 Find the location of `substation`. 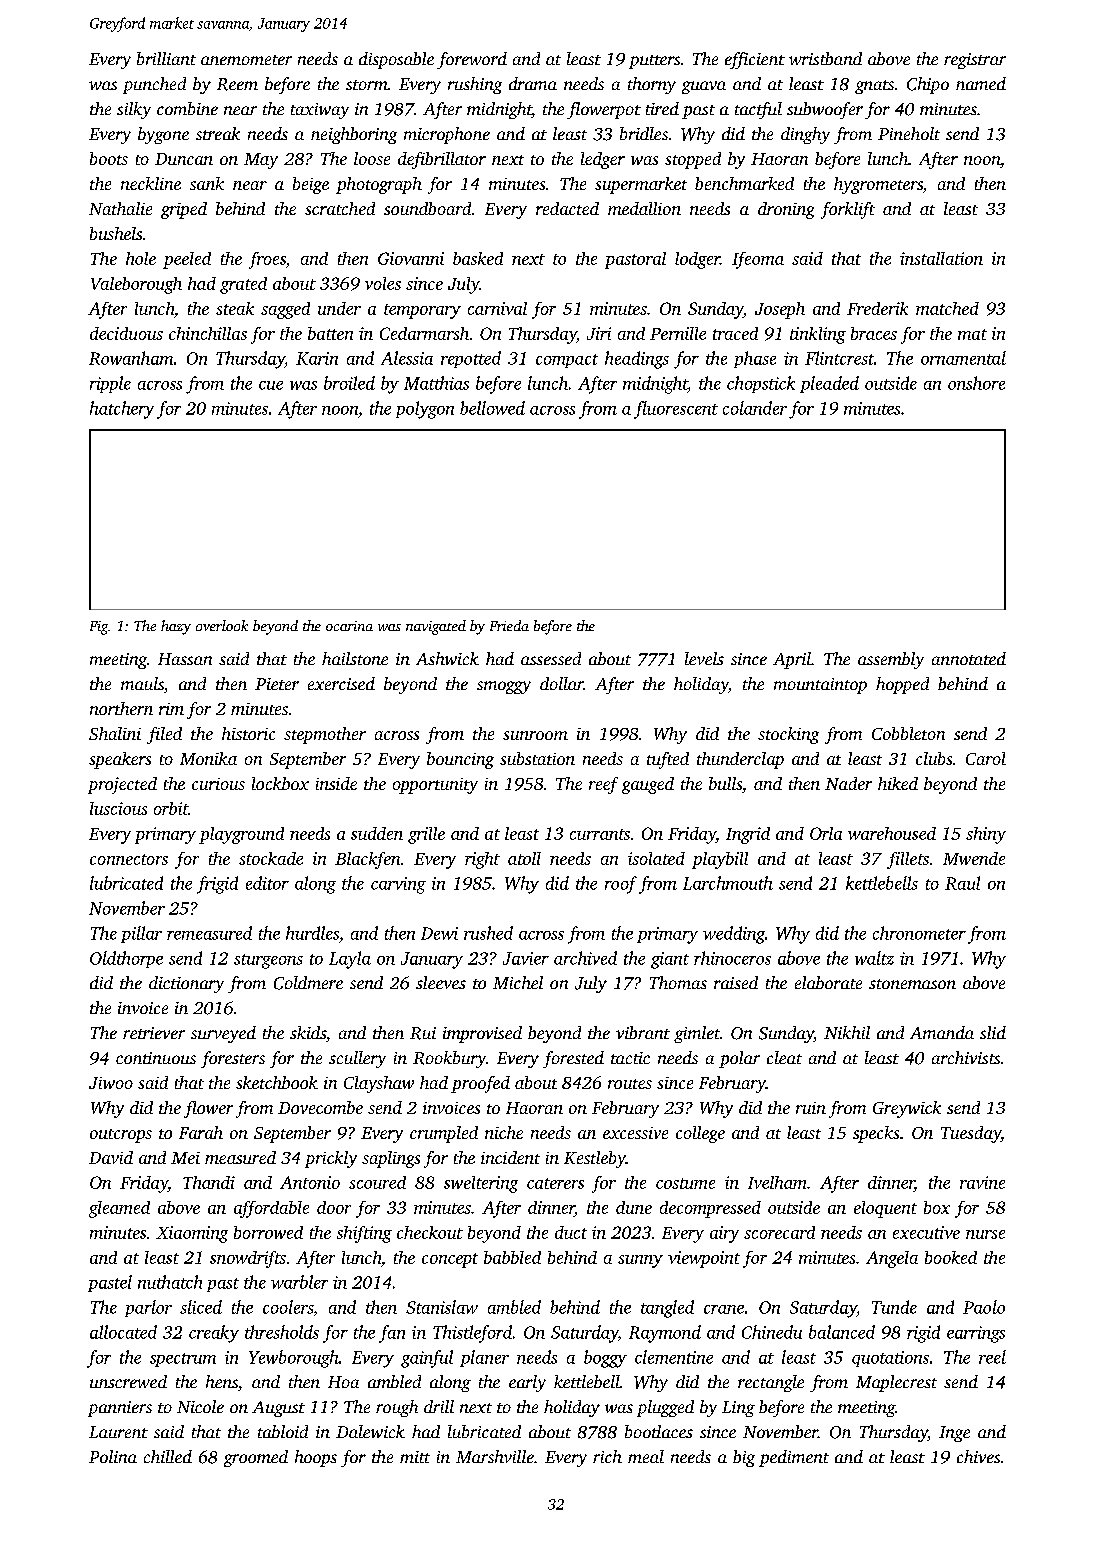

substation is located at coordinates (537, 758).
